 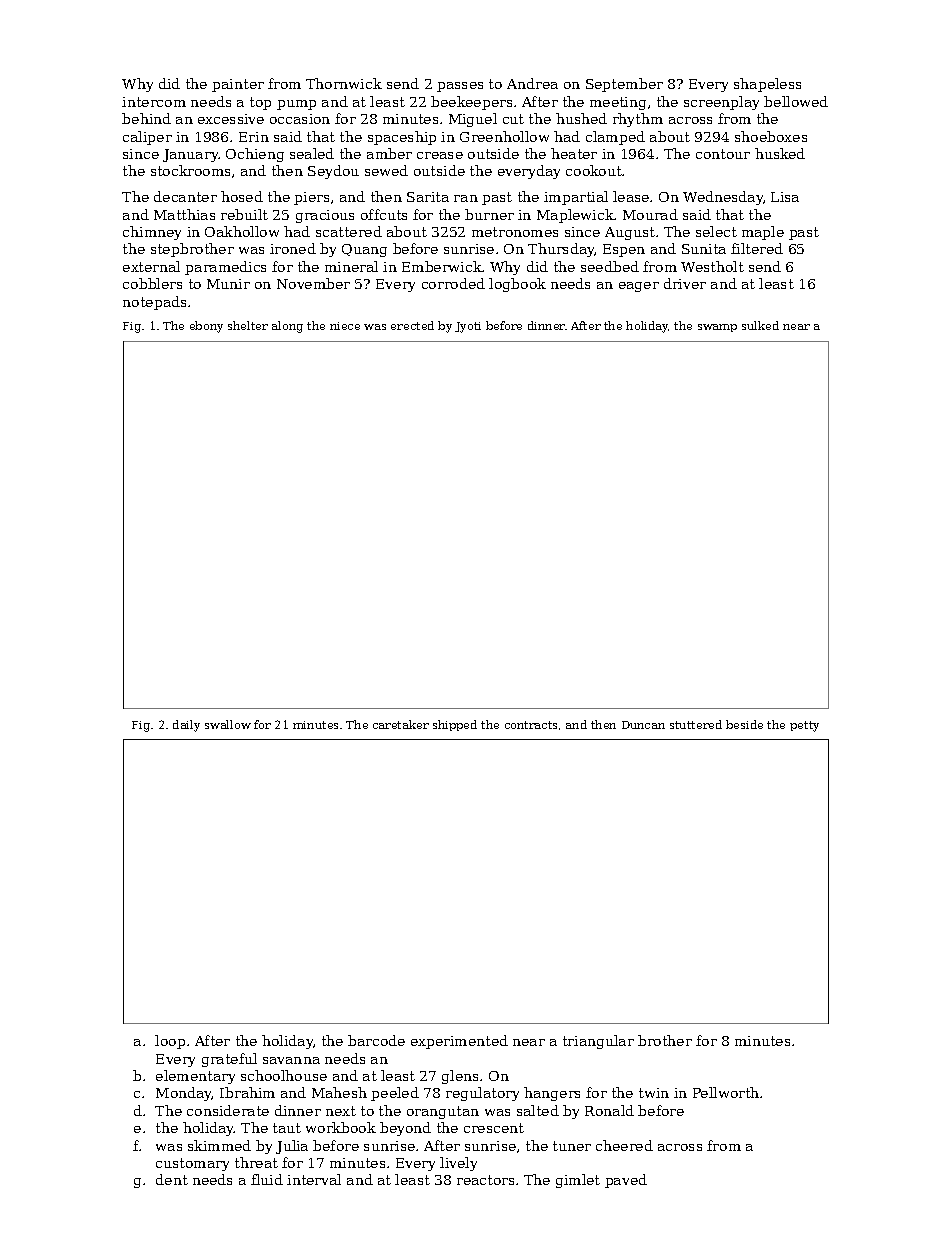 I want to click on daily, so click(x=186, y=726).
